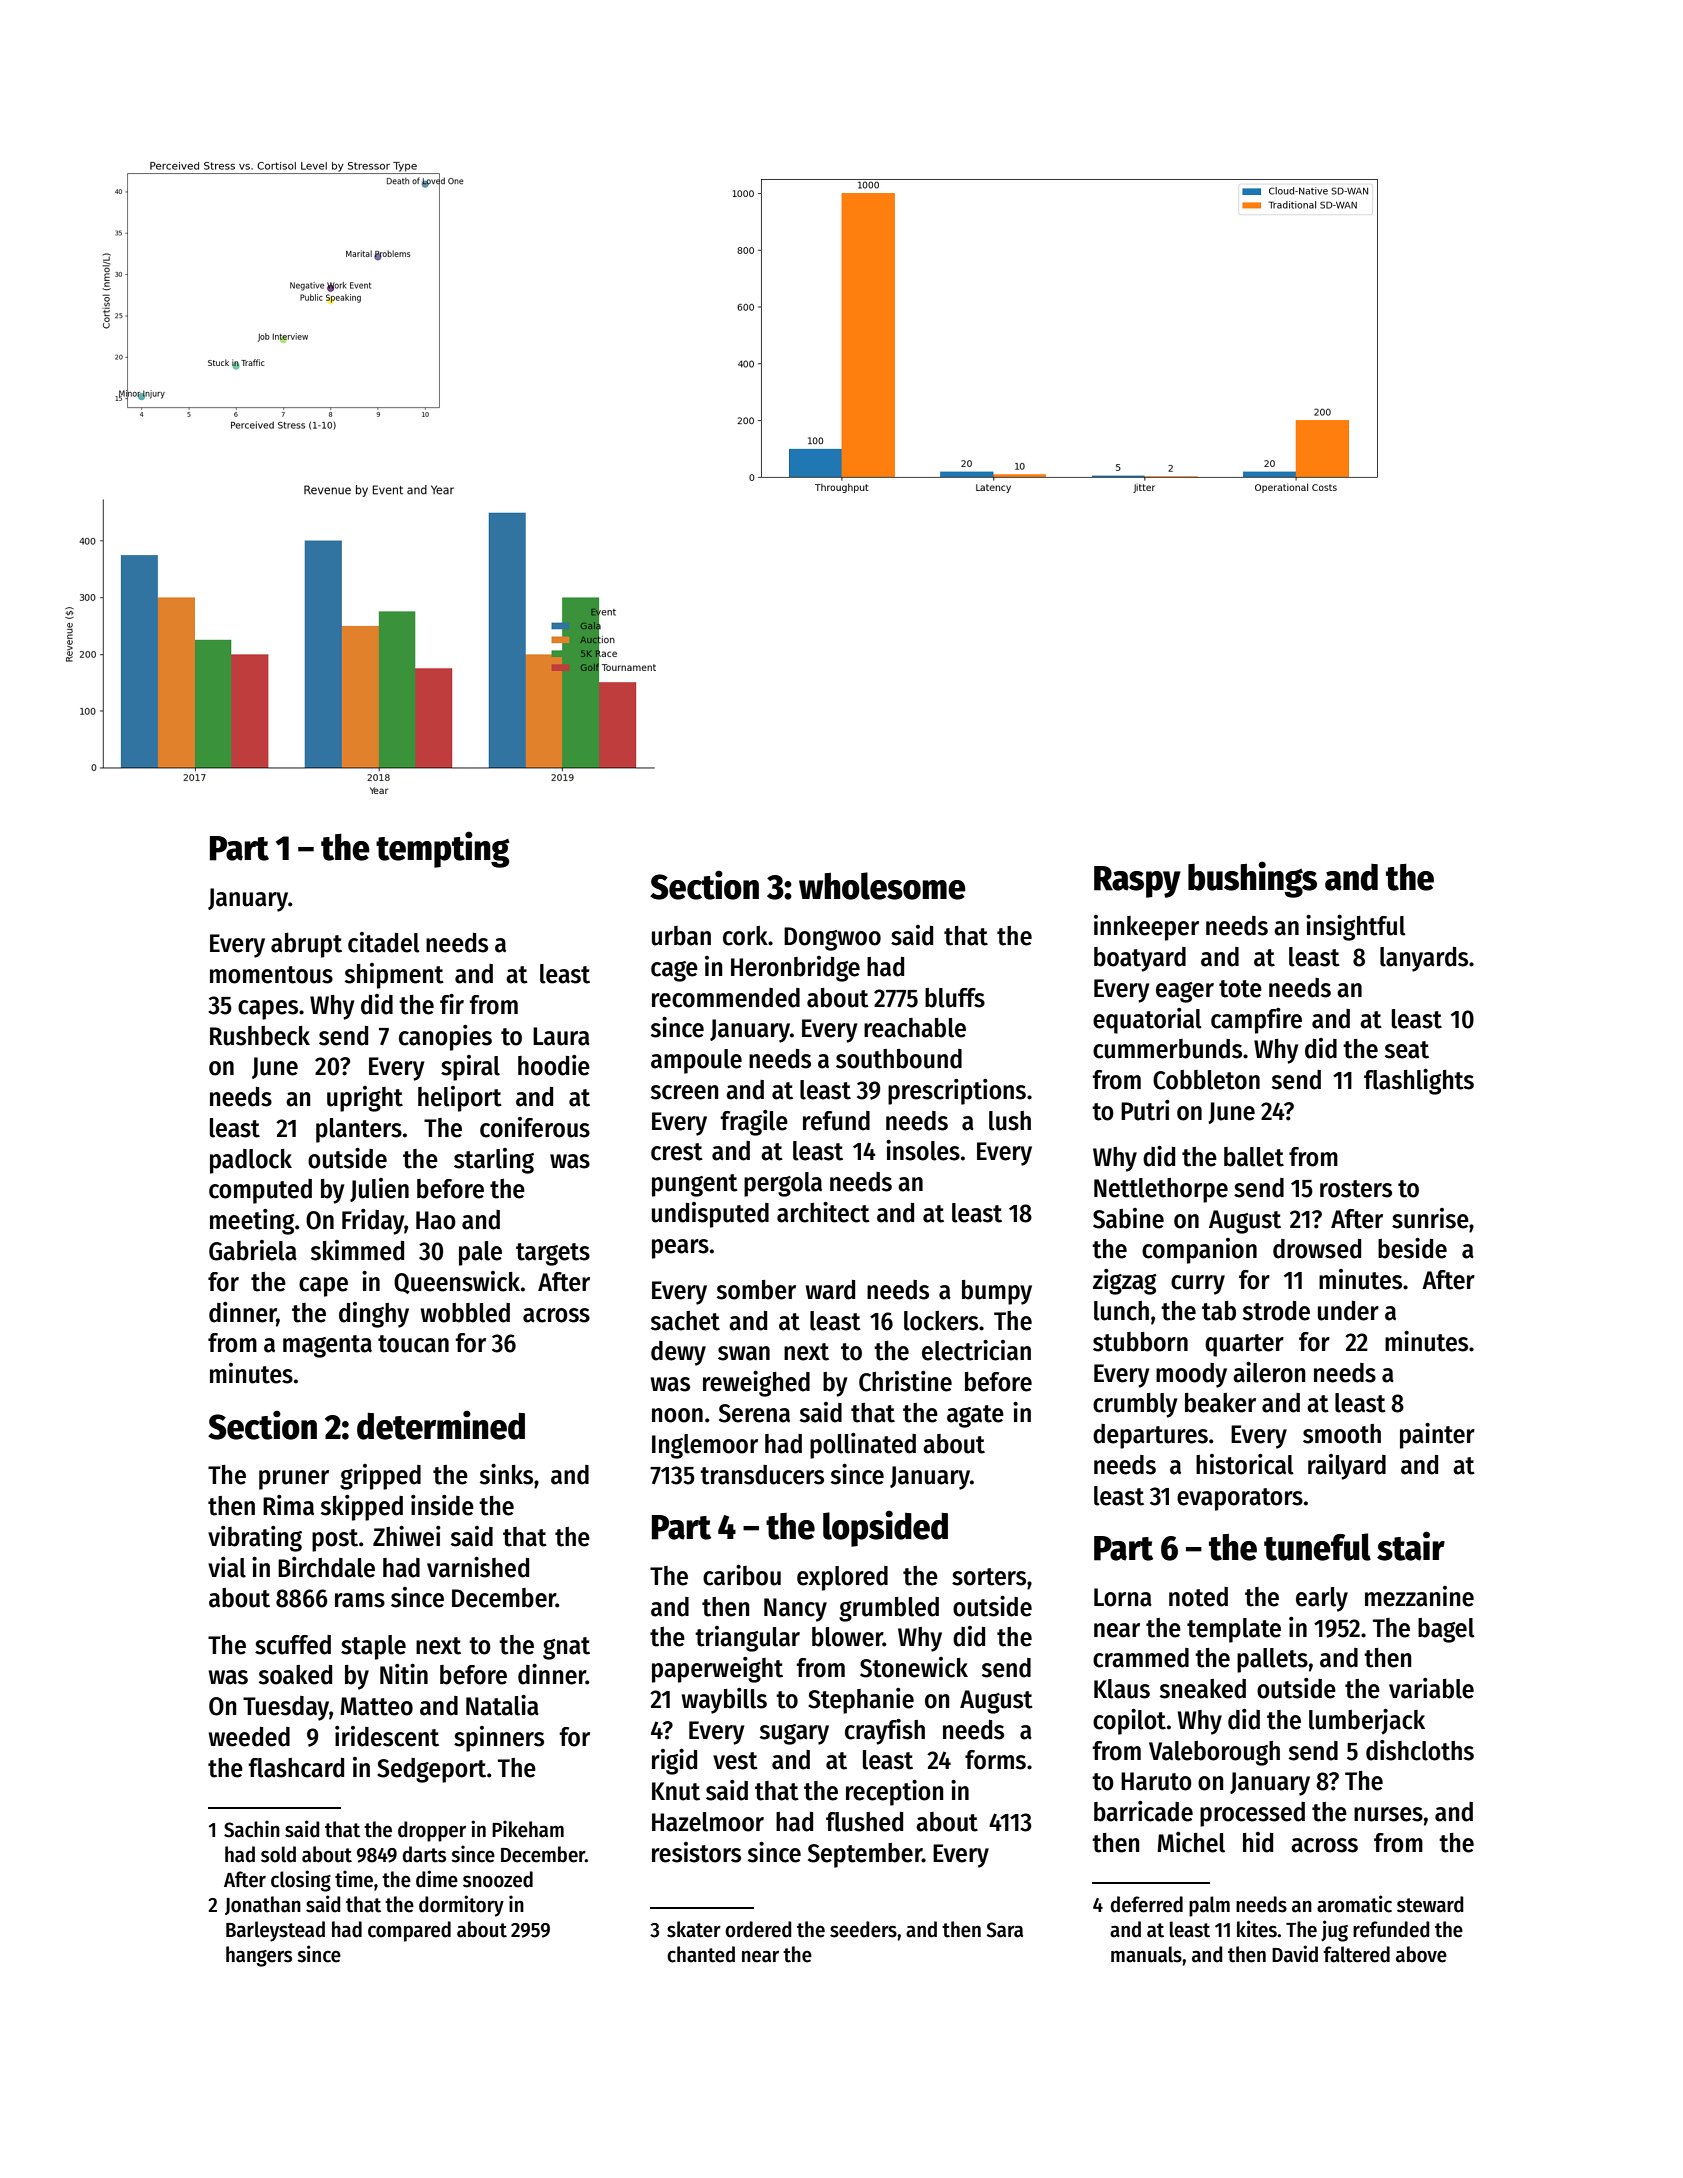  I want to click on somber, so click(756, 1290).
